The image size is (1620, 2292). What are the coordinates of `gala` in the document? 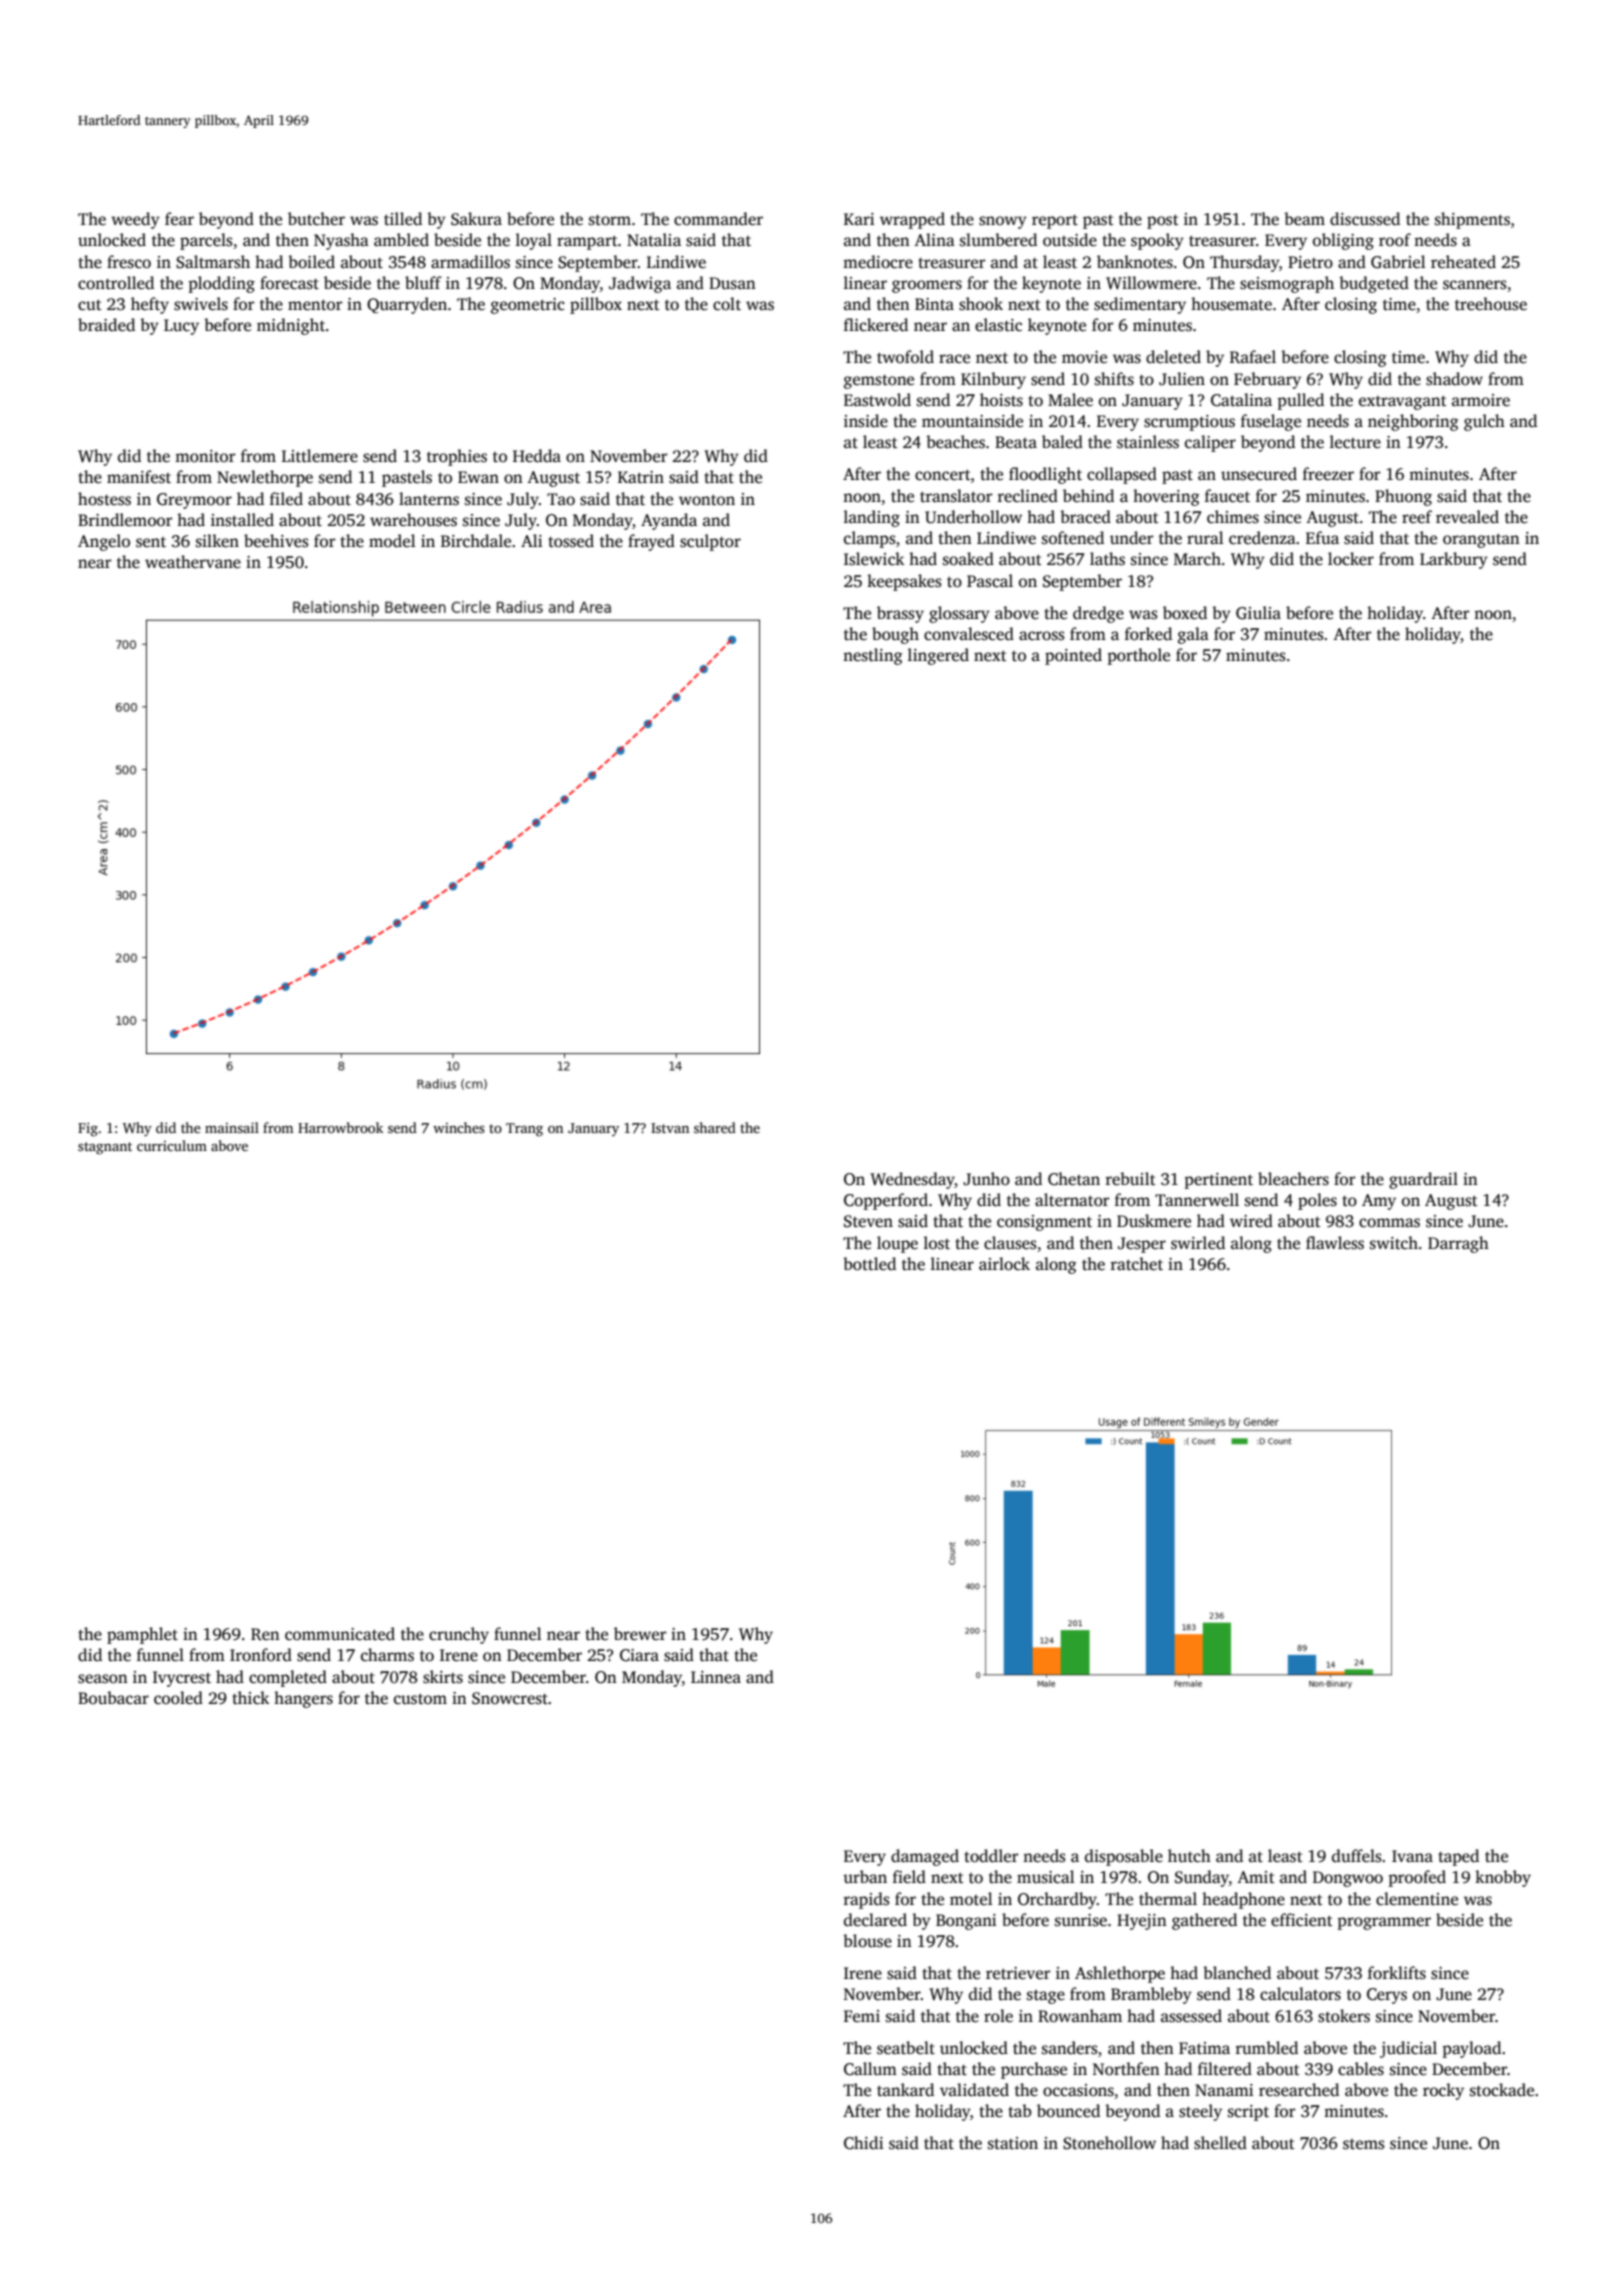 It's located at (1193, 635).
